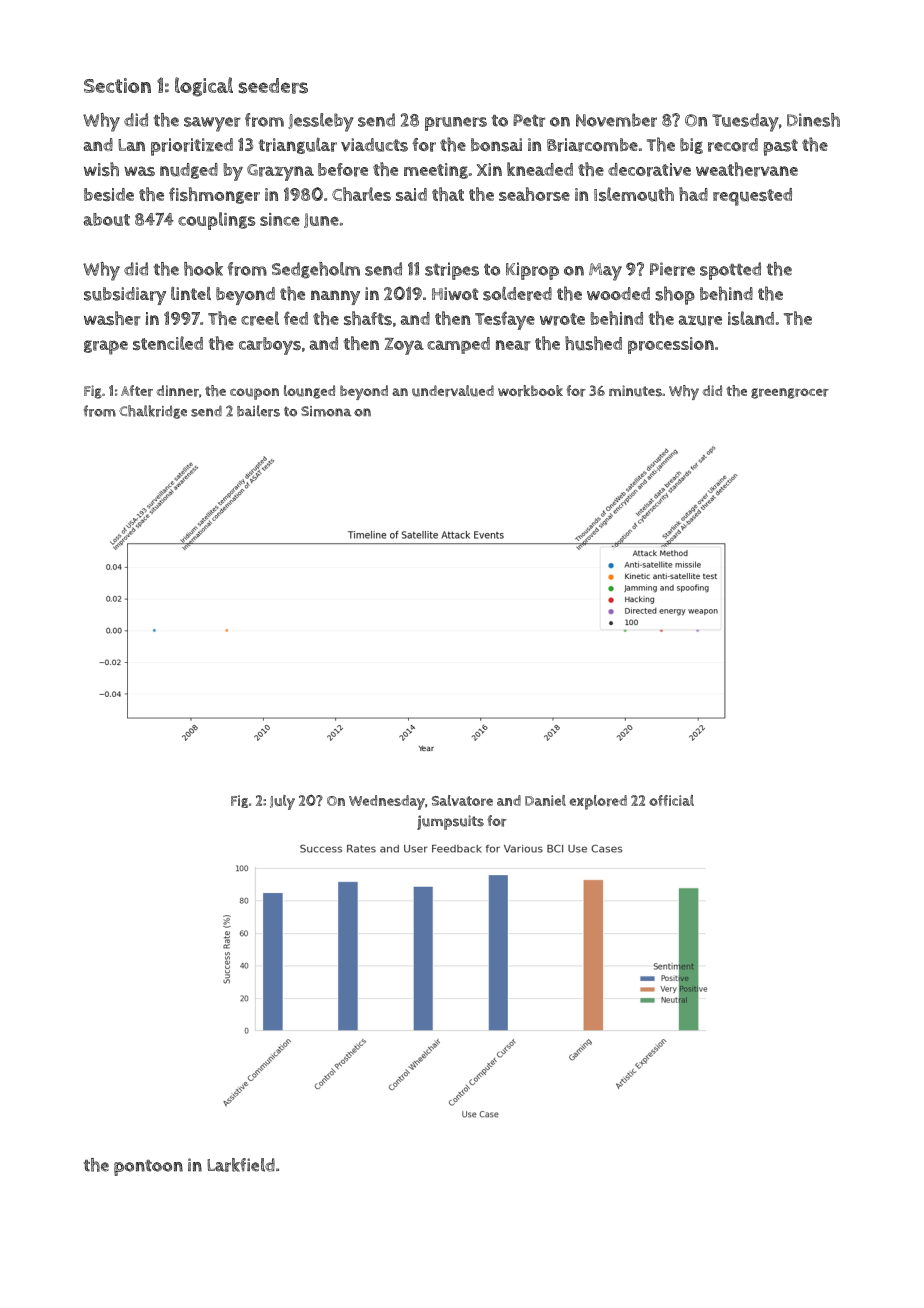 This screenshot has width=924, height=1308. I want to click on official, so click(671, 800).
